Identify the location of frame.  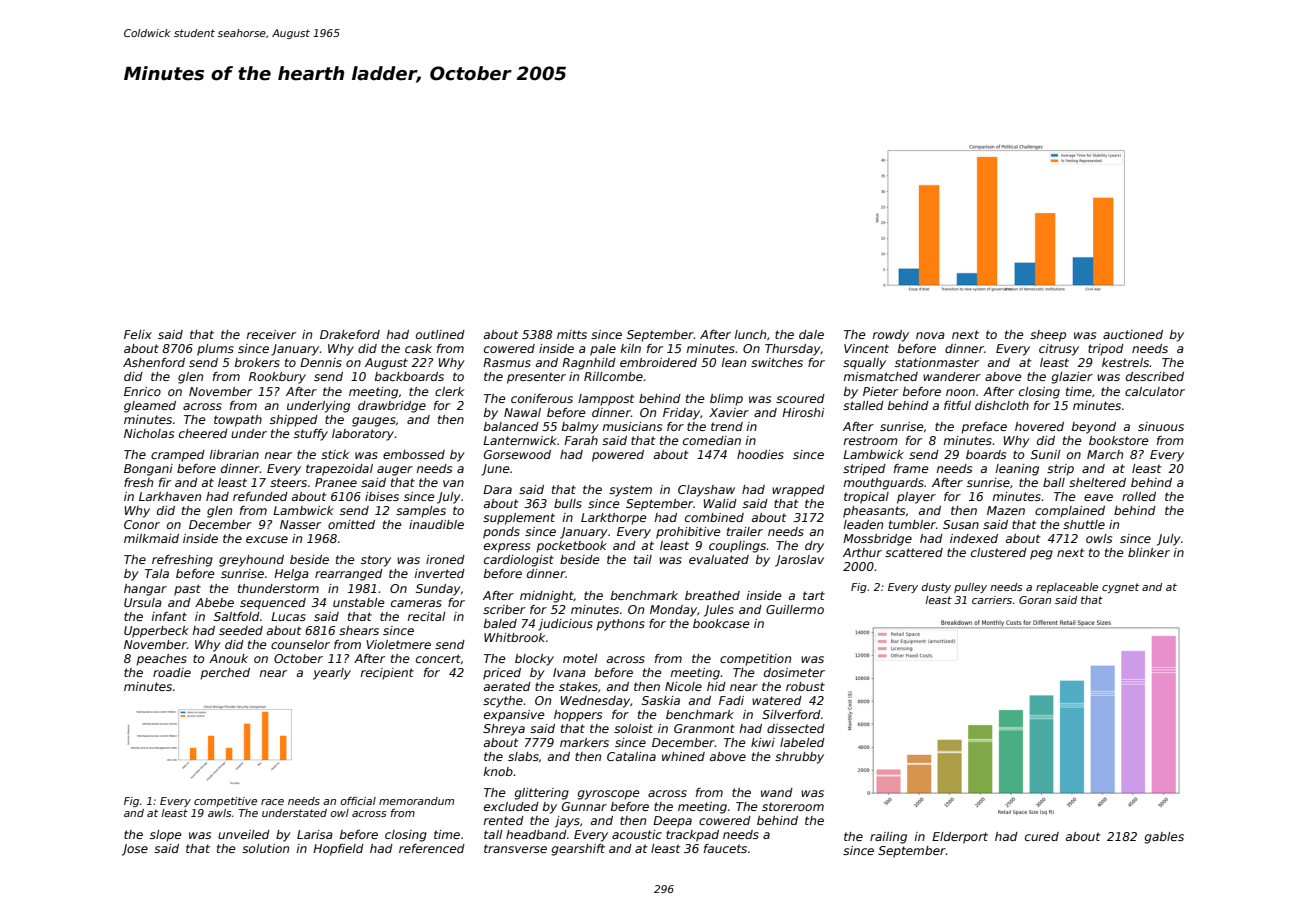
(911, 468).
